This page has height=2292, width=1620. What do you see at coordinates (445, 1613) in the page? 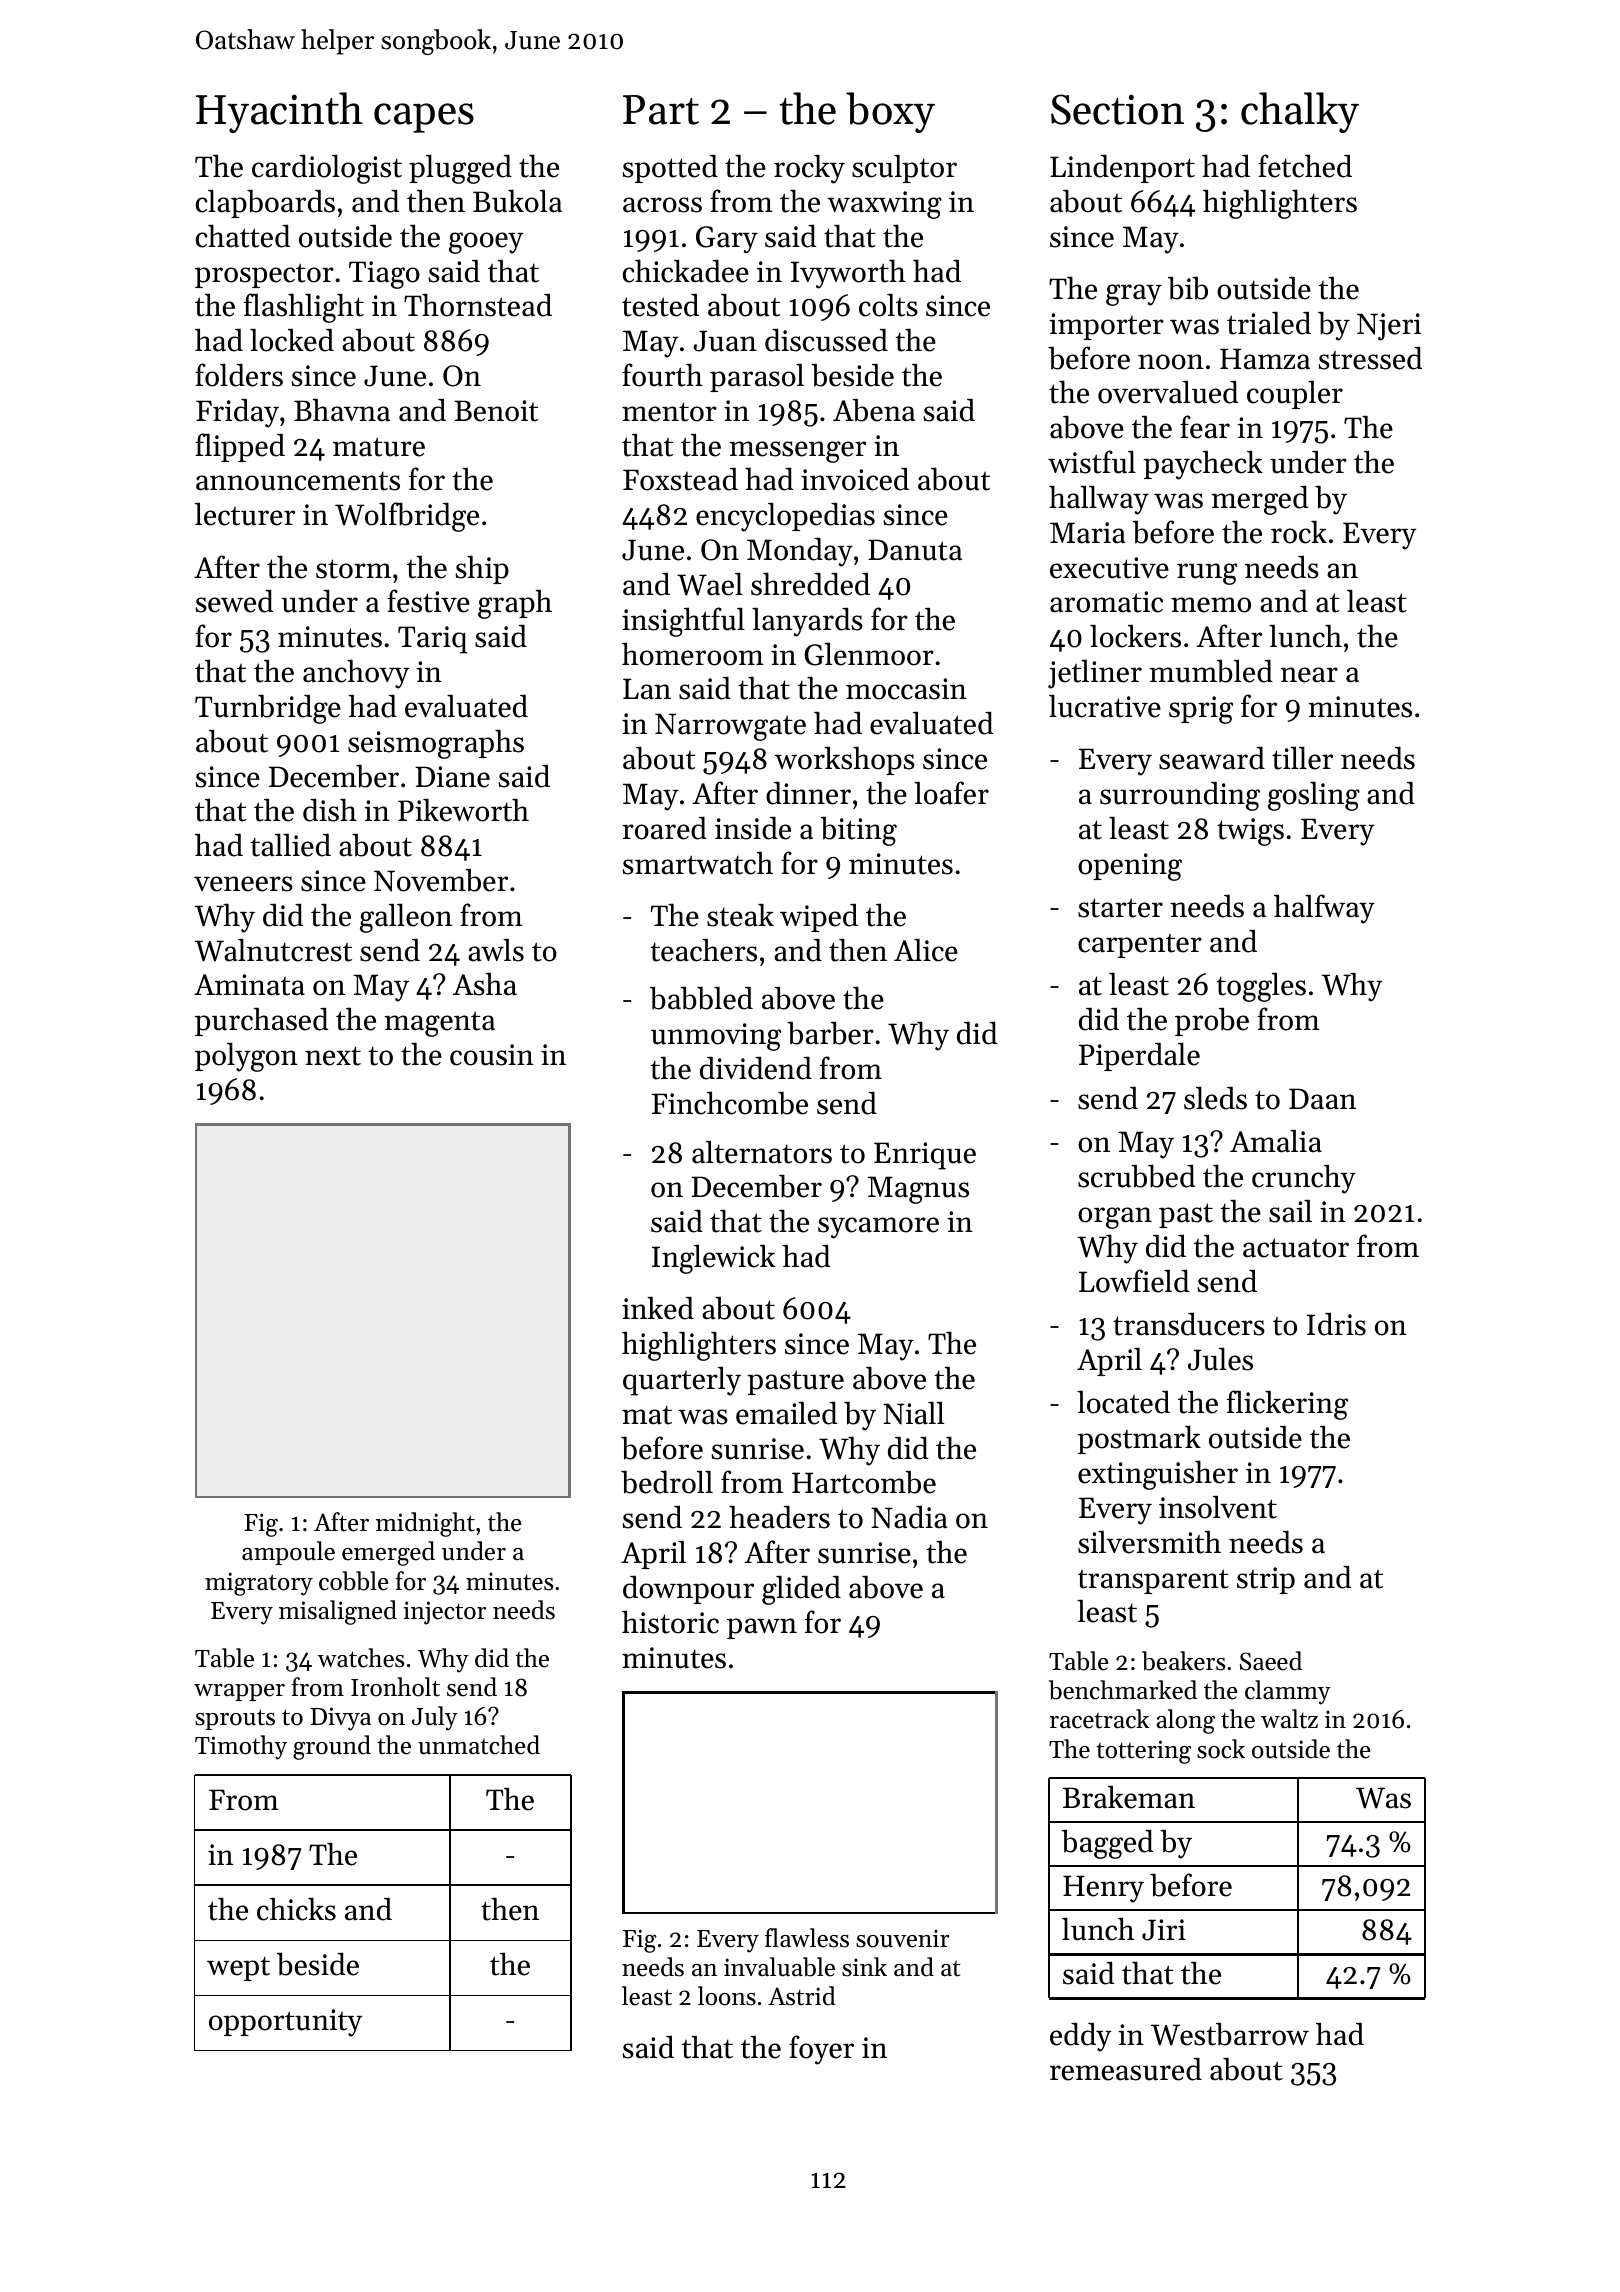
I see `injector` at bounding box center [445, 1613].
